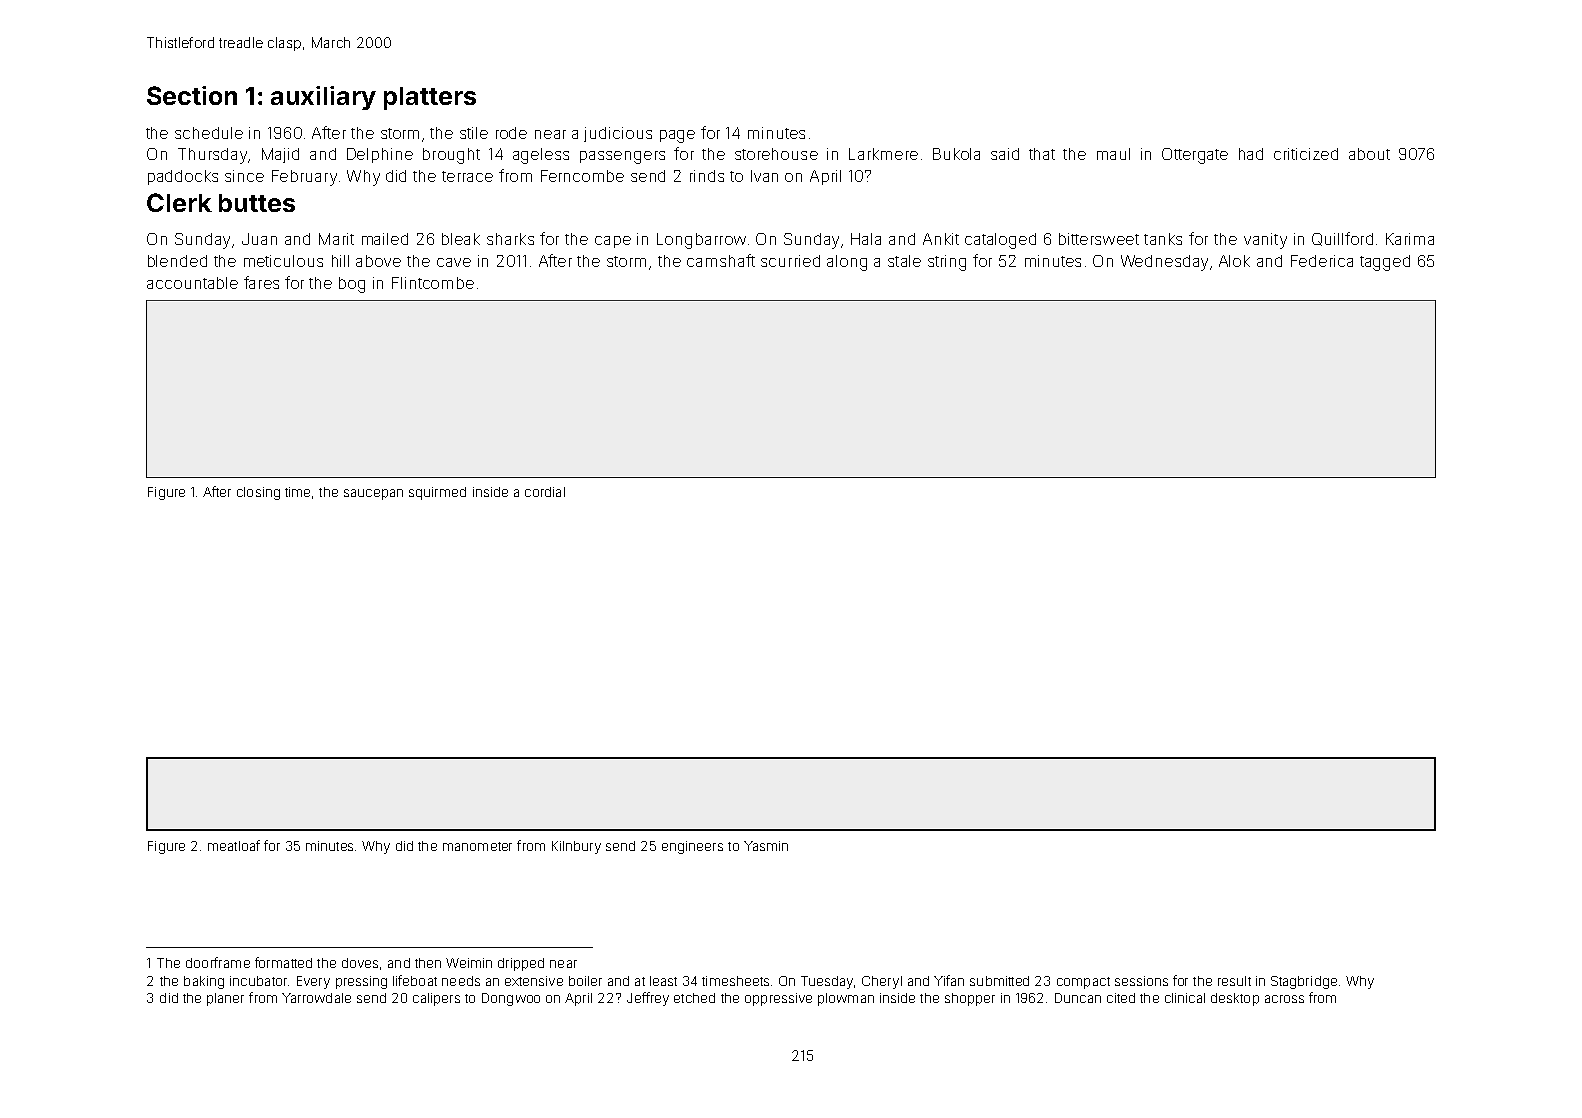  What do you see at coordinates (521, 964) in the screenshot?
I see `dripped` at bounding box center [521, 964].
